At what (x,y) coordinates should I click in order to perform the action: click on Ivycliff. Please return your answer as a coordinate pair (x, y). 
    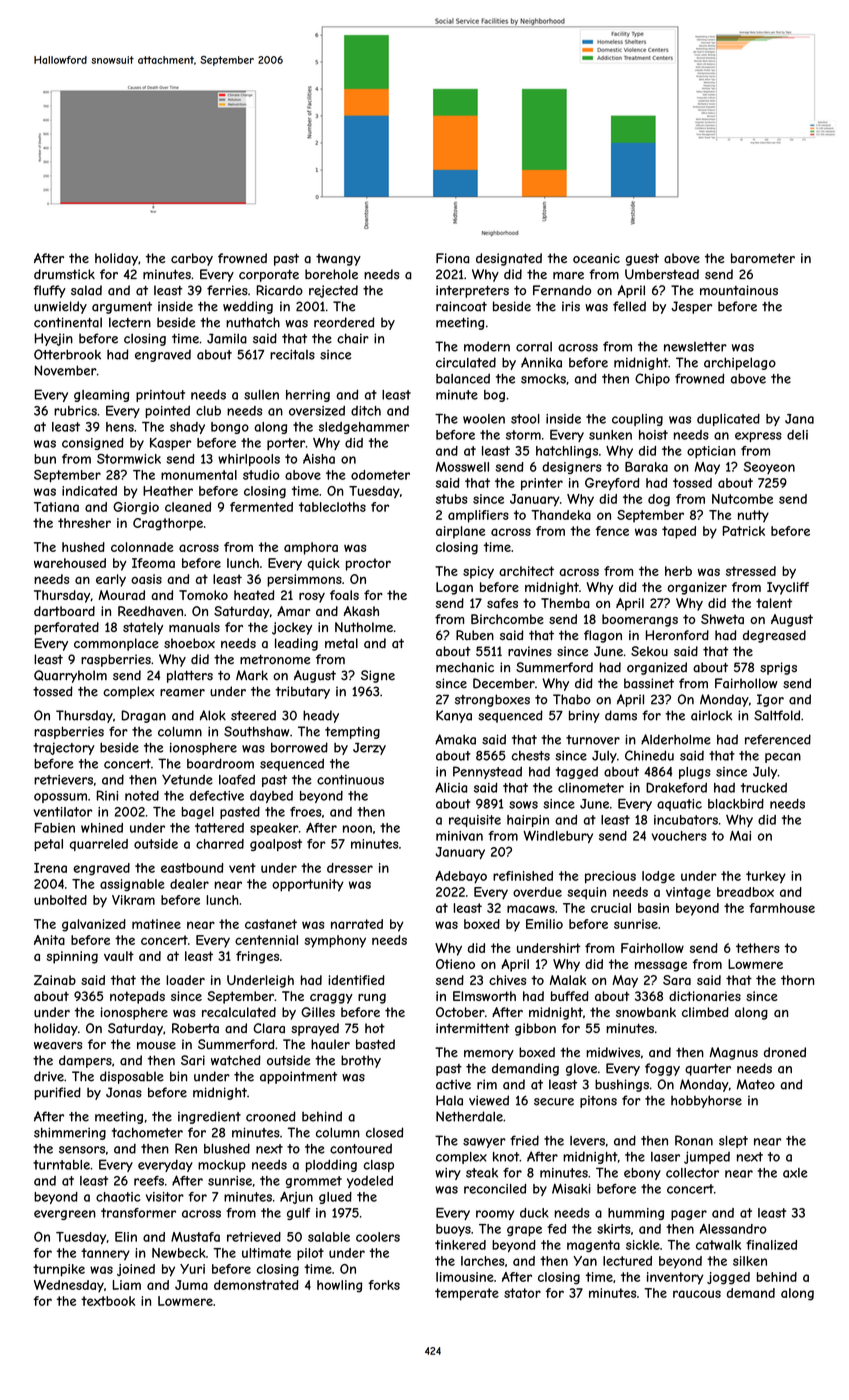
    Looking at the image, I should click on (788, 588).
